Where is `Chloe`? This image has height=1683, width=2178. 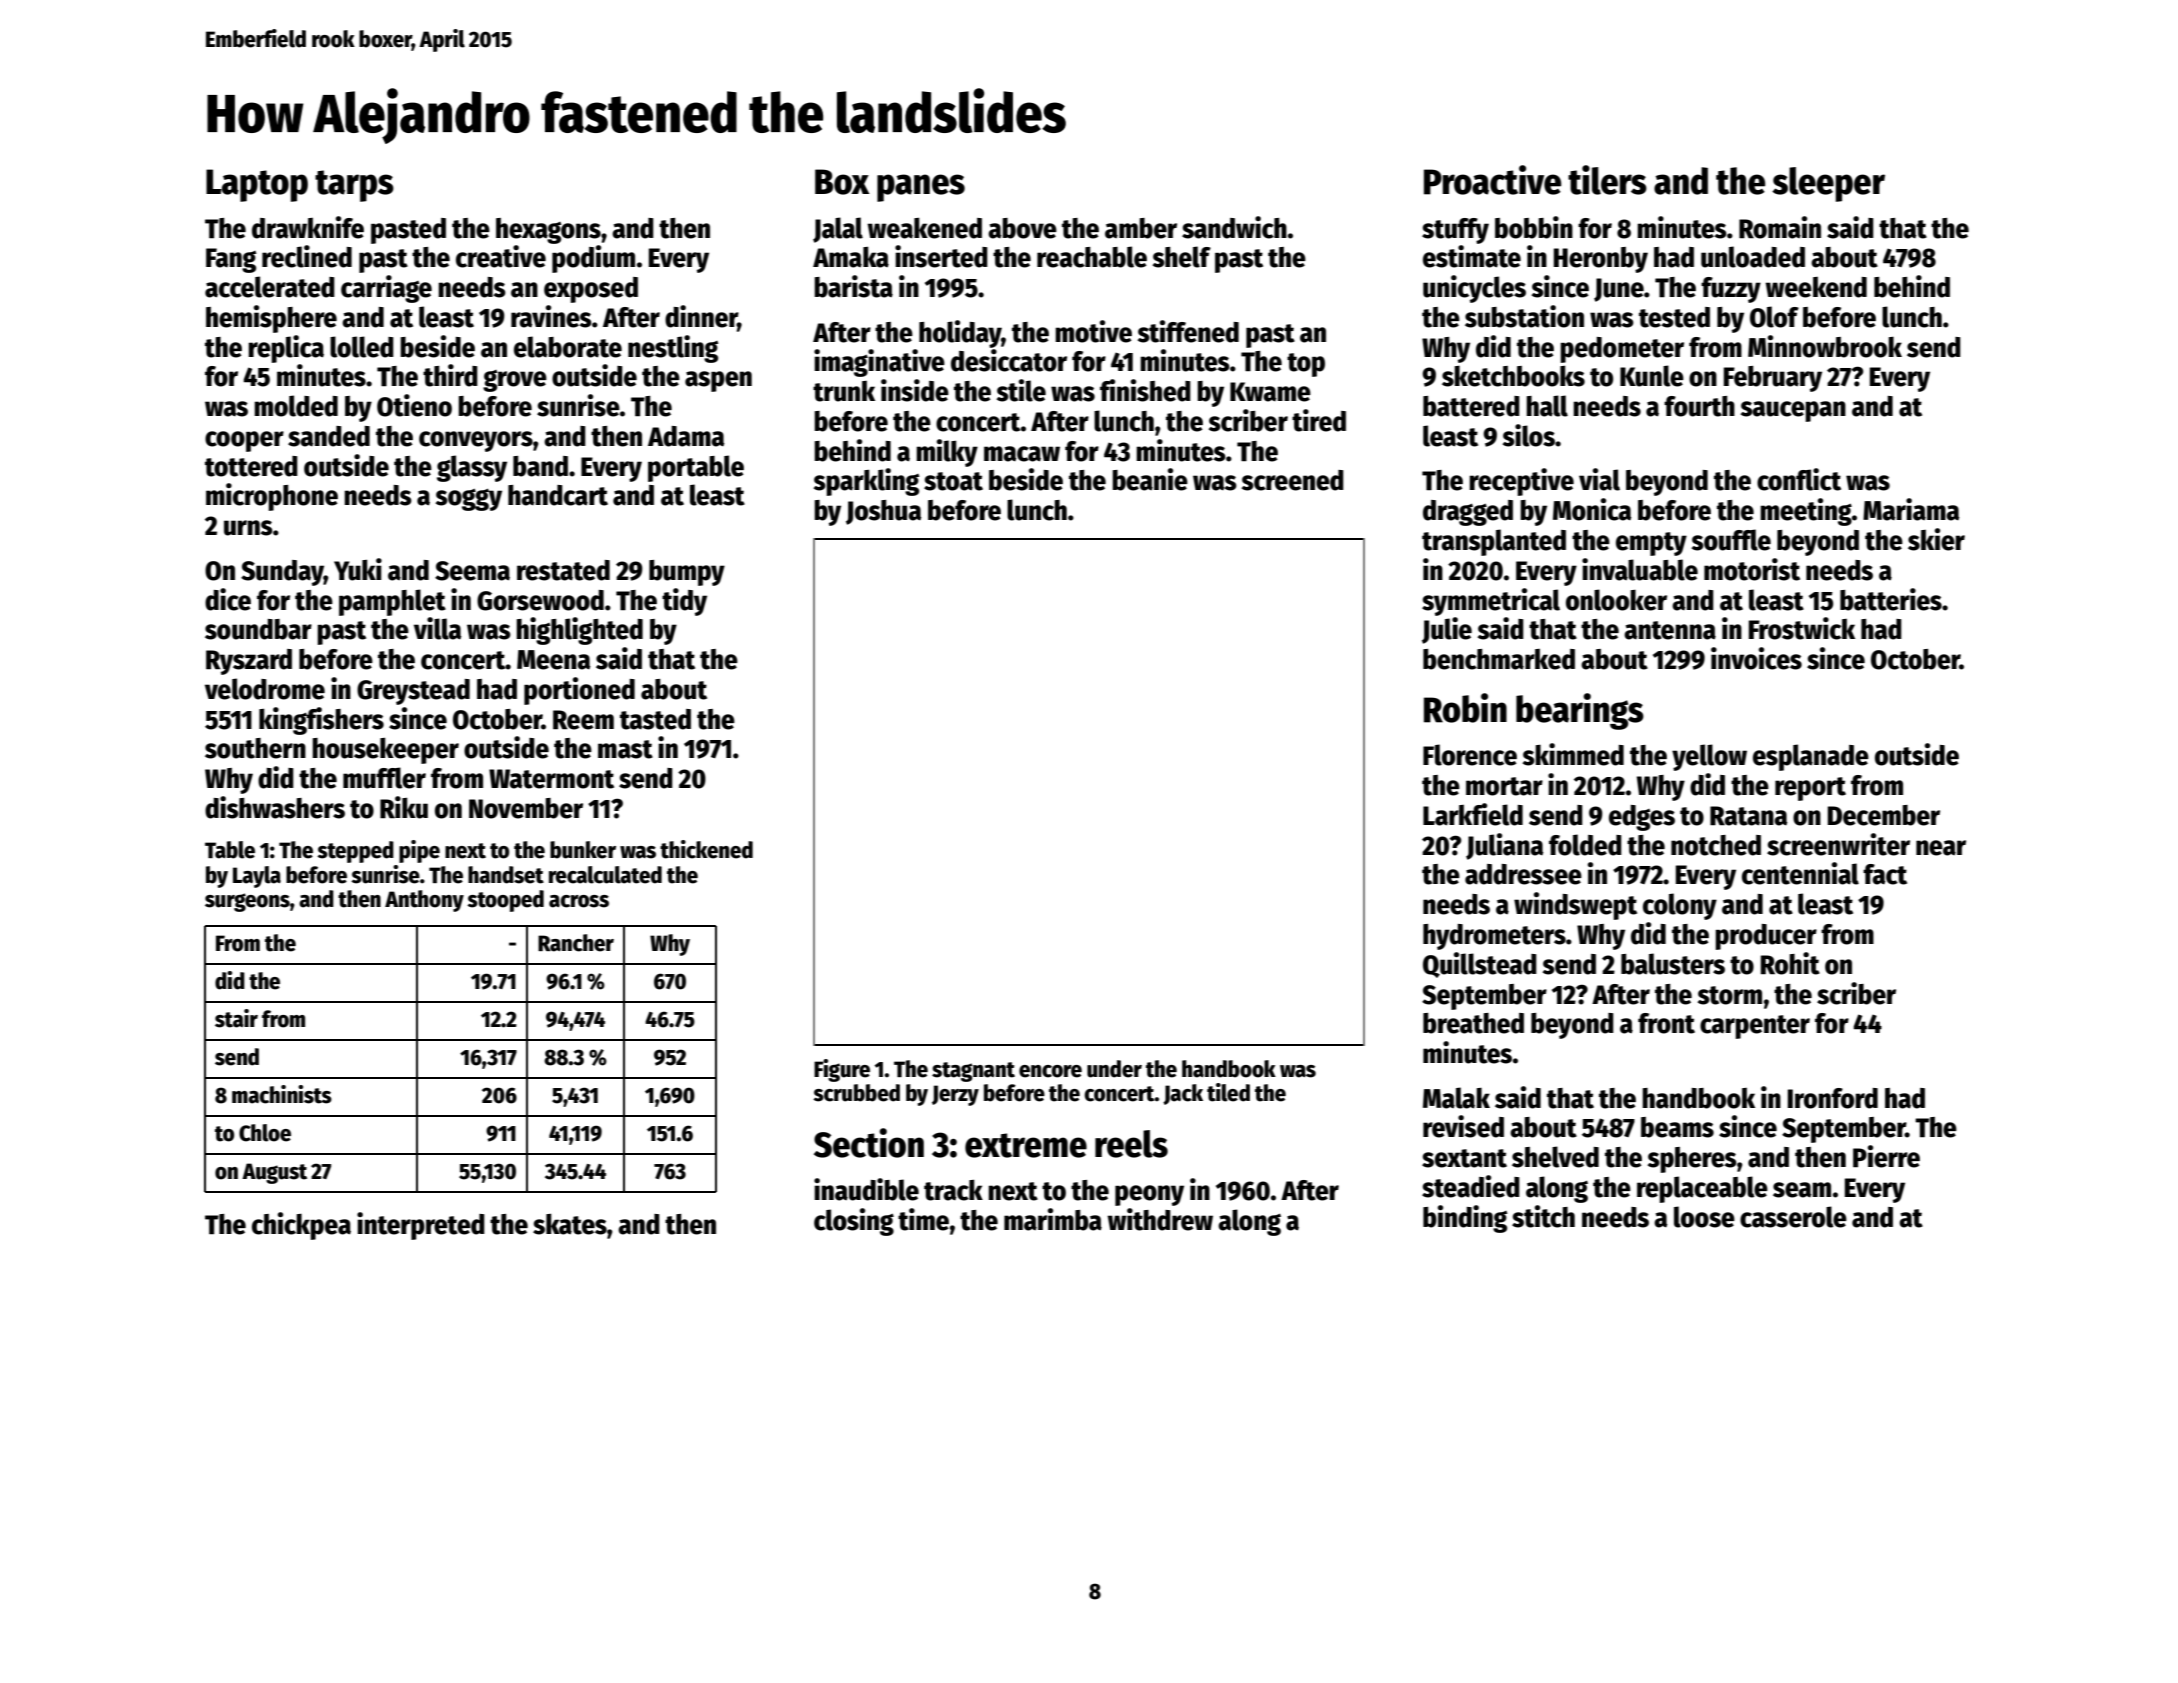
Chloe is located at coordinates (265, 1133).
